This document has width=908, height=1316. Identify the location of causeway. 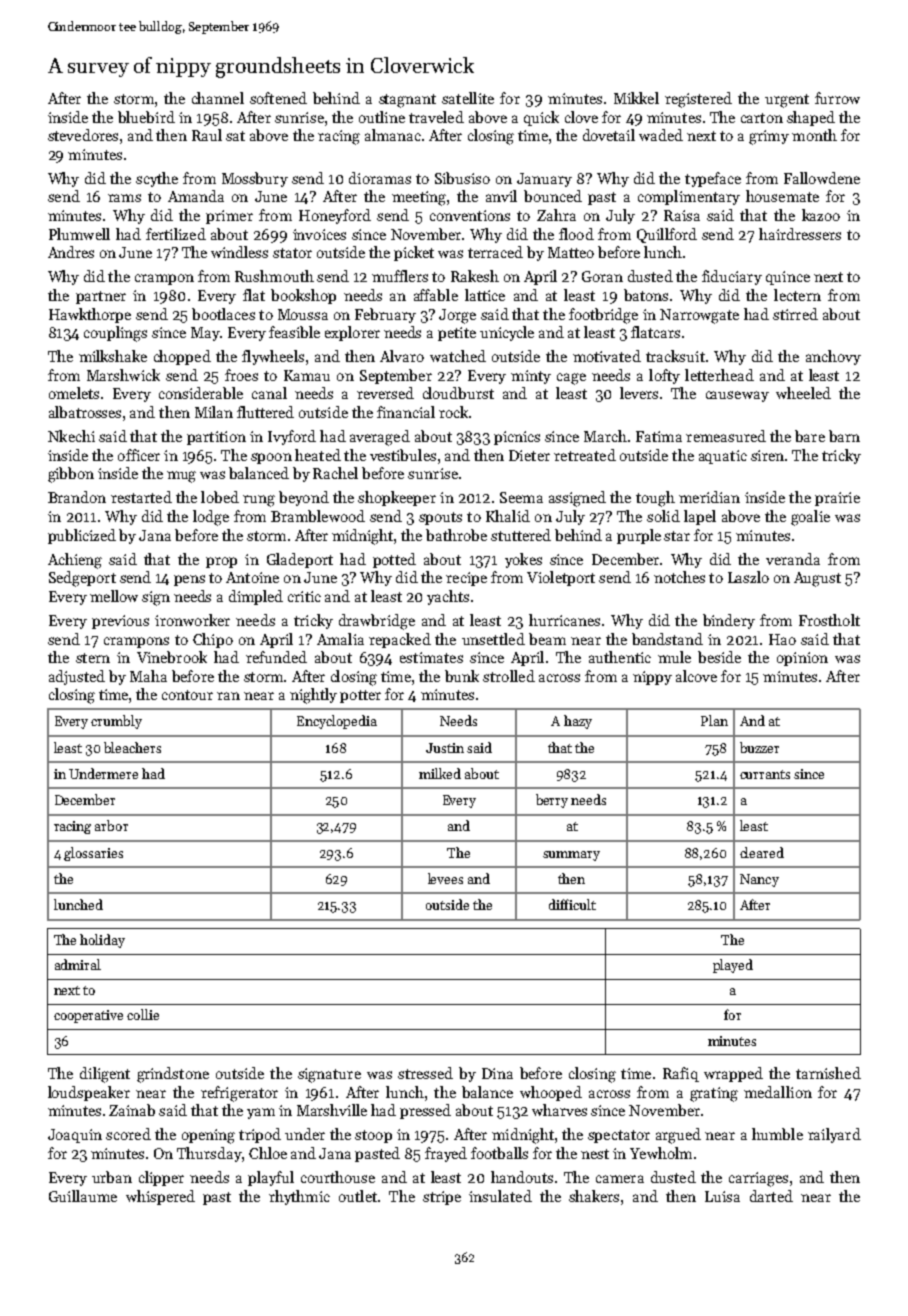
(737, 396).
